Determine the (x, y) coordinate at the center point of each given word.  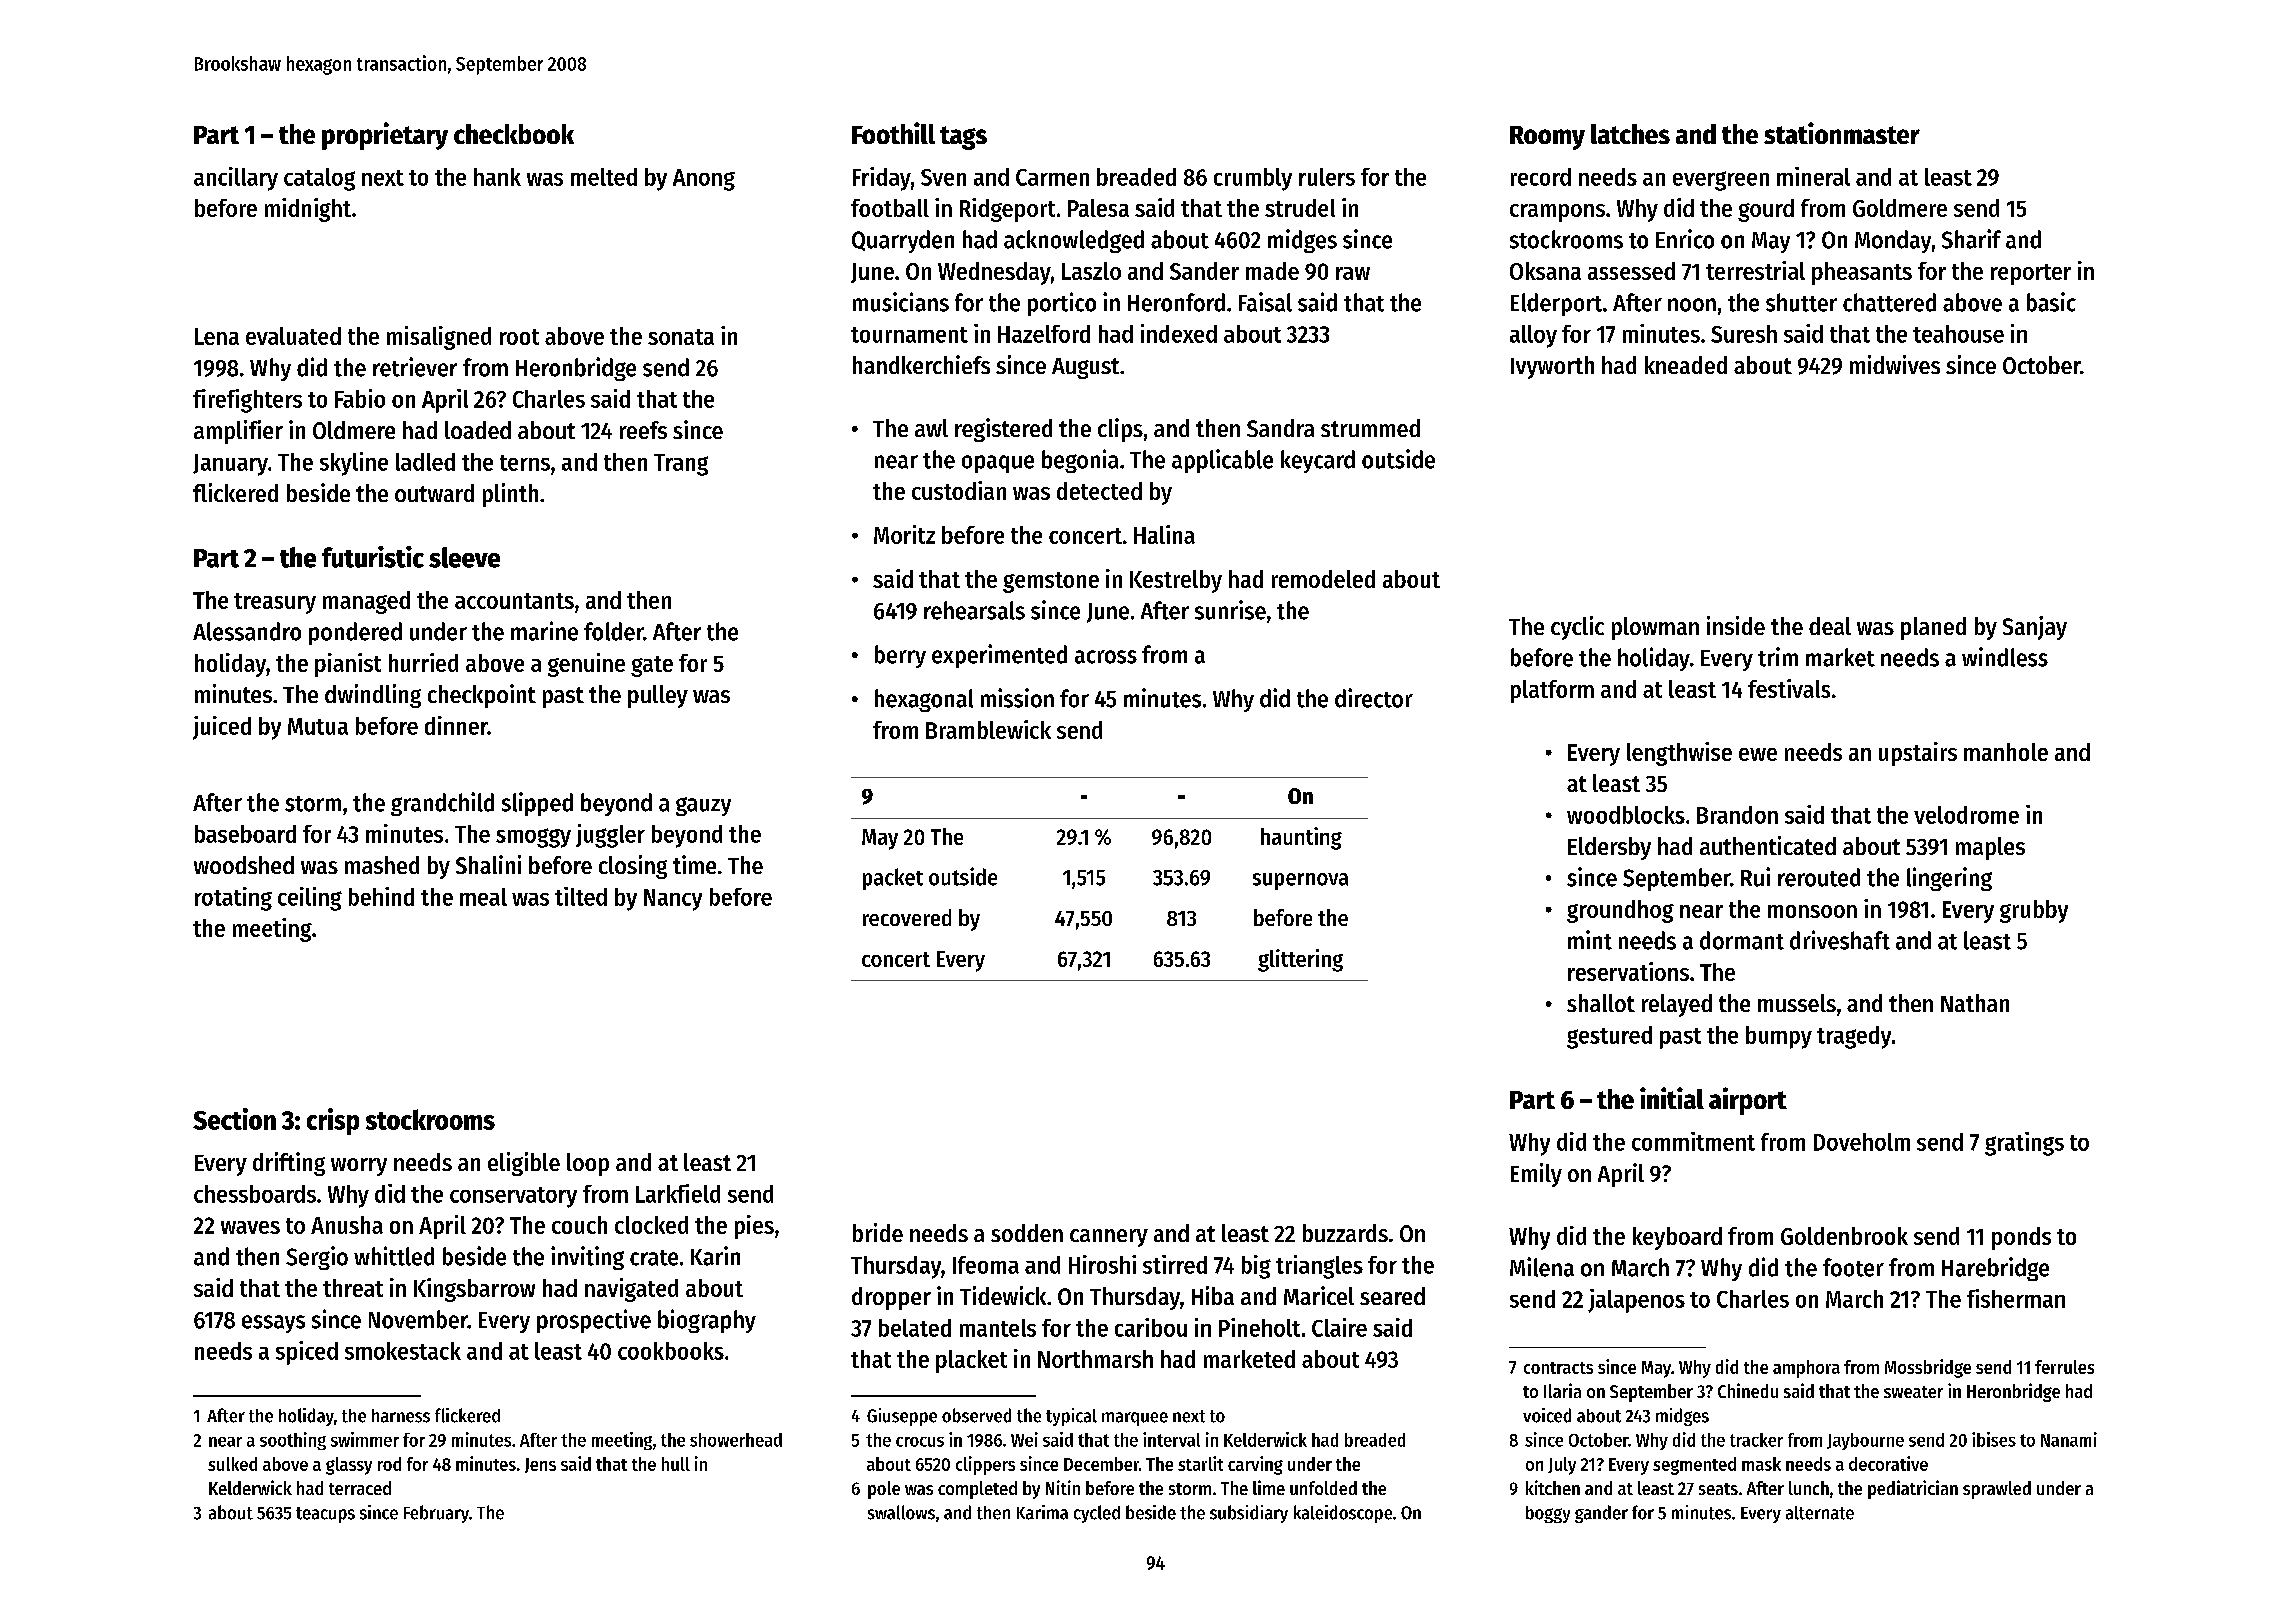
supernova (1300, 881)
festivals (1789, 688)
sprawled (1997, 1490)
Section (234, 1119)
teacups (325, 1515)
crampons (1557, 213)
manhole (2006, 752)
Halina (1164, 534)
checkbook (514, 134)
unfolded (1323, 1488)
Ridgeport (1007, 210)
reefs (643, 430)
